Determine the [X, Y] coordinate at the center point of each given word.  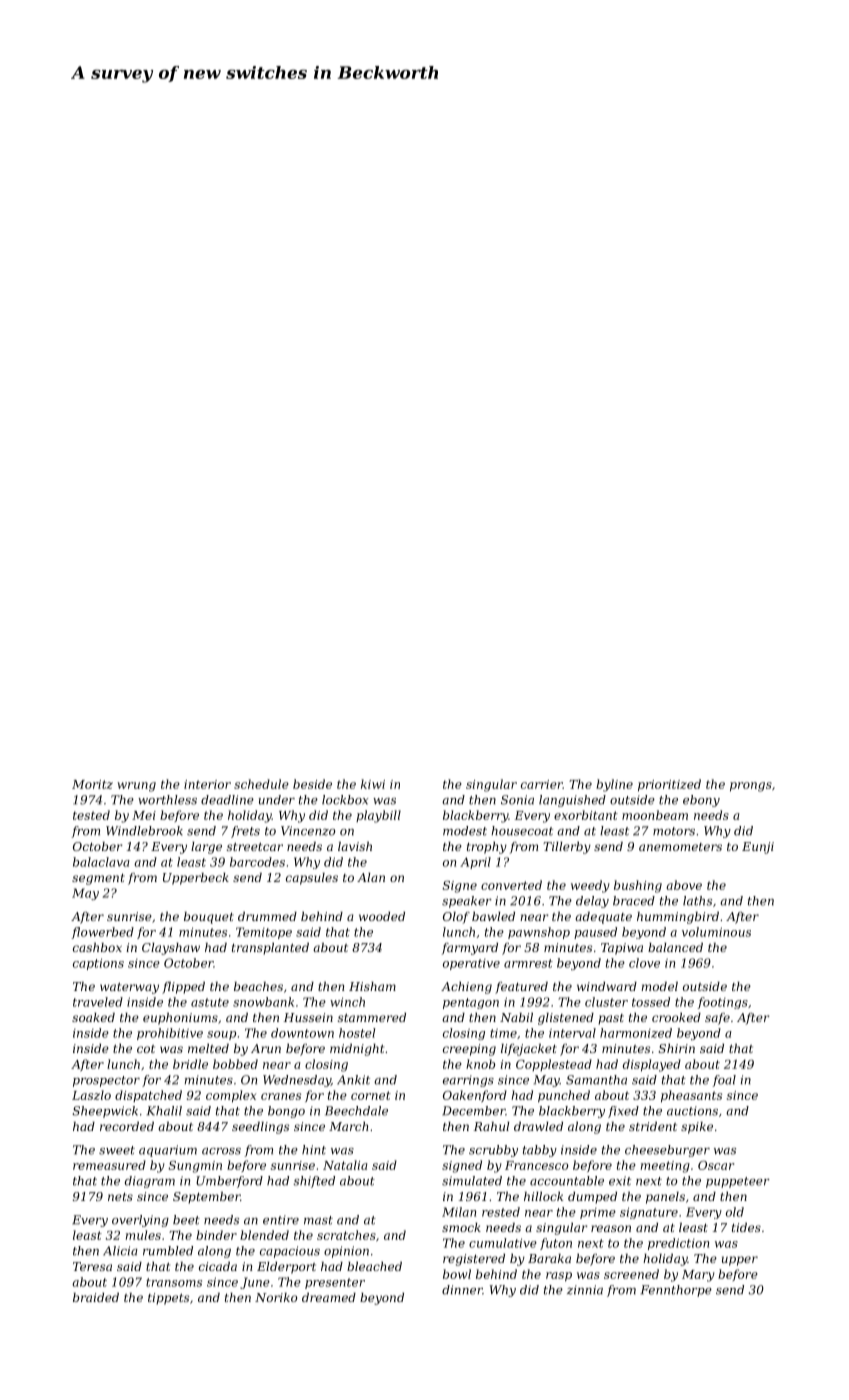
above [684, 885]
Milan [459, 1212]
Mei [144, 815]
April [475, 863]
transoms [174, 1282]
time [503, 1033]
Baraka [549, 1258]
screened [631, 1274]
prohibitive [170, 1034]
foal [724, 1081]
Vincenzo [308, 831]
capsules [312, 879]
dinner [462, 1290]
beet [186, 1220]
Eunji [758, 848]
